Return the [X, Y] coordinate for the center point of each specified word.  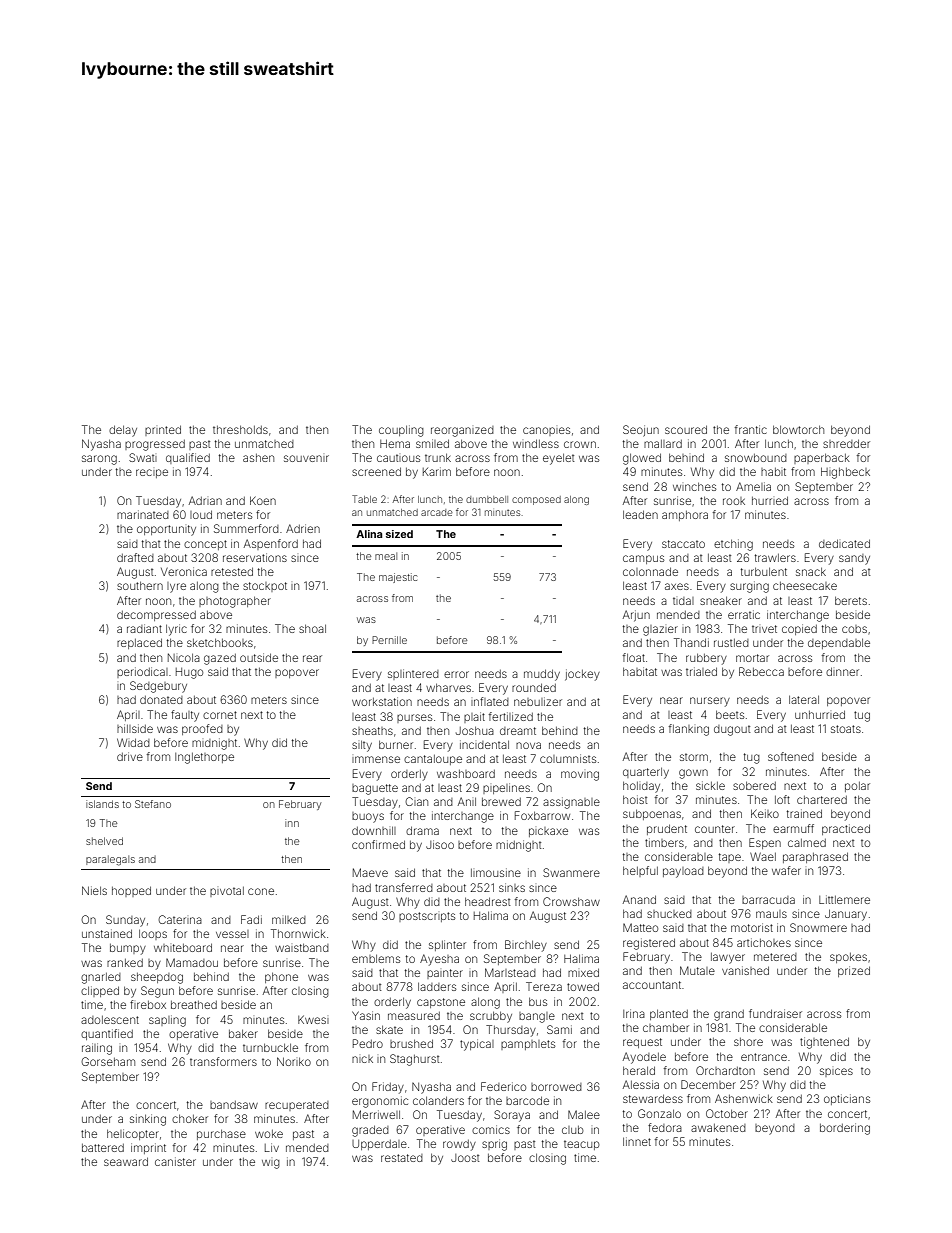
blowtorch [798, 430]
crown [580, 444]
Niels [94, 890]
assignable [571, 803]
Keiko [765, 813]
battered [103, 1148]
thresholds [240, 430]
